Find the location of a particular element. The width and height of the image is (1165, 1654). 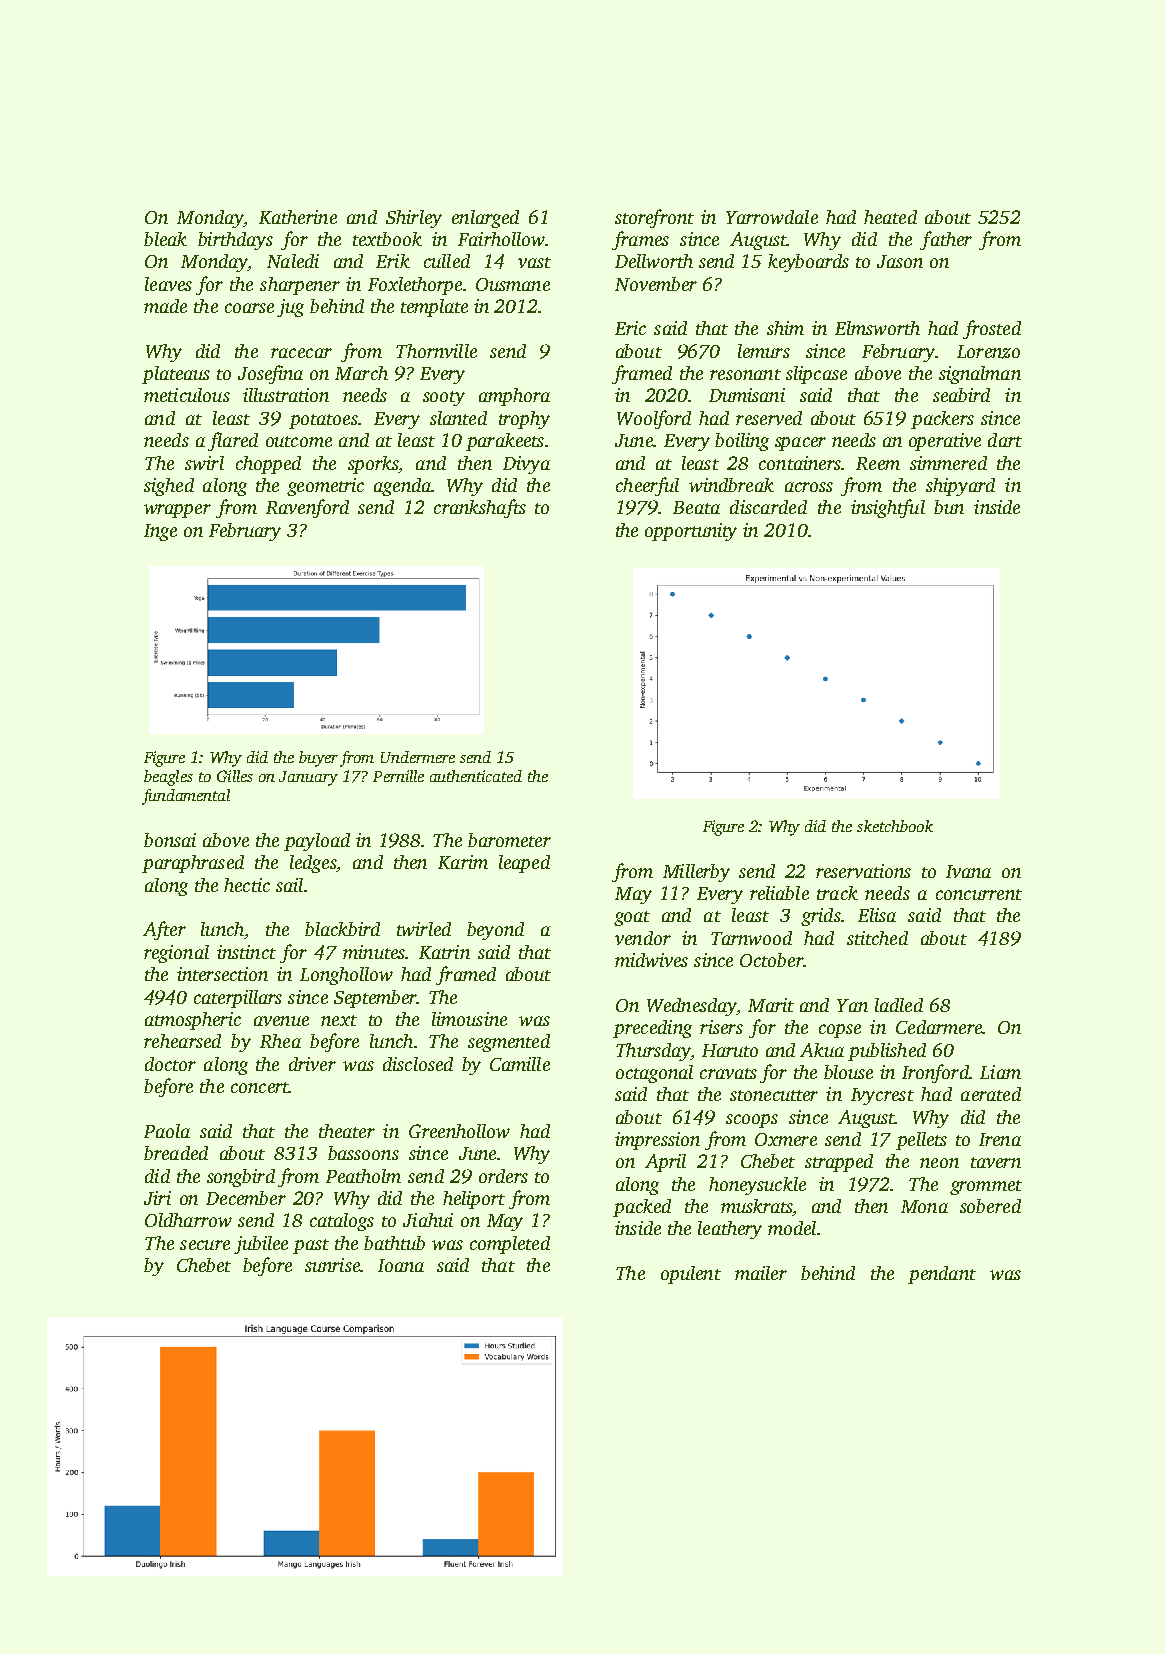

Yarrowdale is located at coordinates (772, 217).
